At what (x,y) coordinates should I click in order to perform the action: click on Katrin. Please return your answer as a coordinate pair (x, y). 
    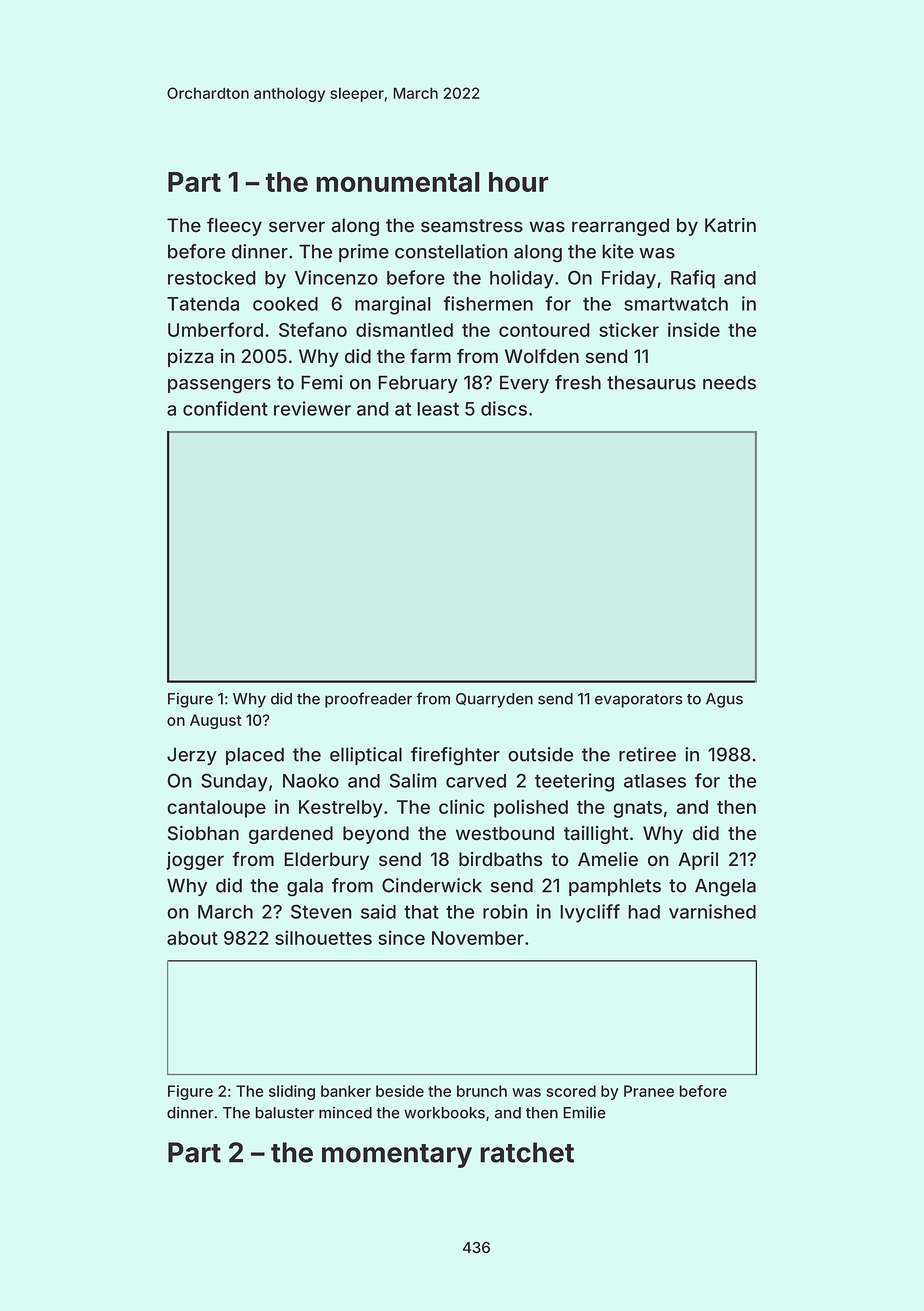
    Looking at the image, I should click on (730, 225).
